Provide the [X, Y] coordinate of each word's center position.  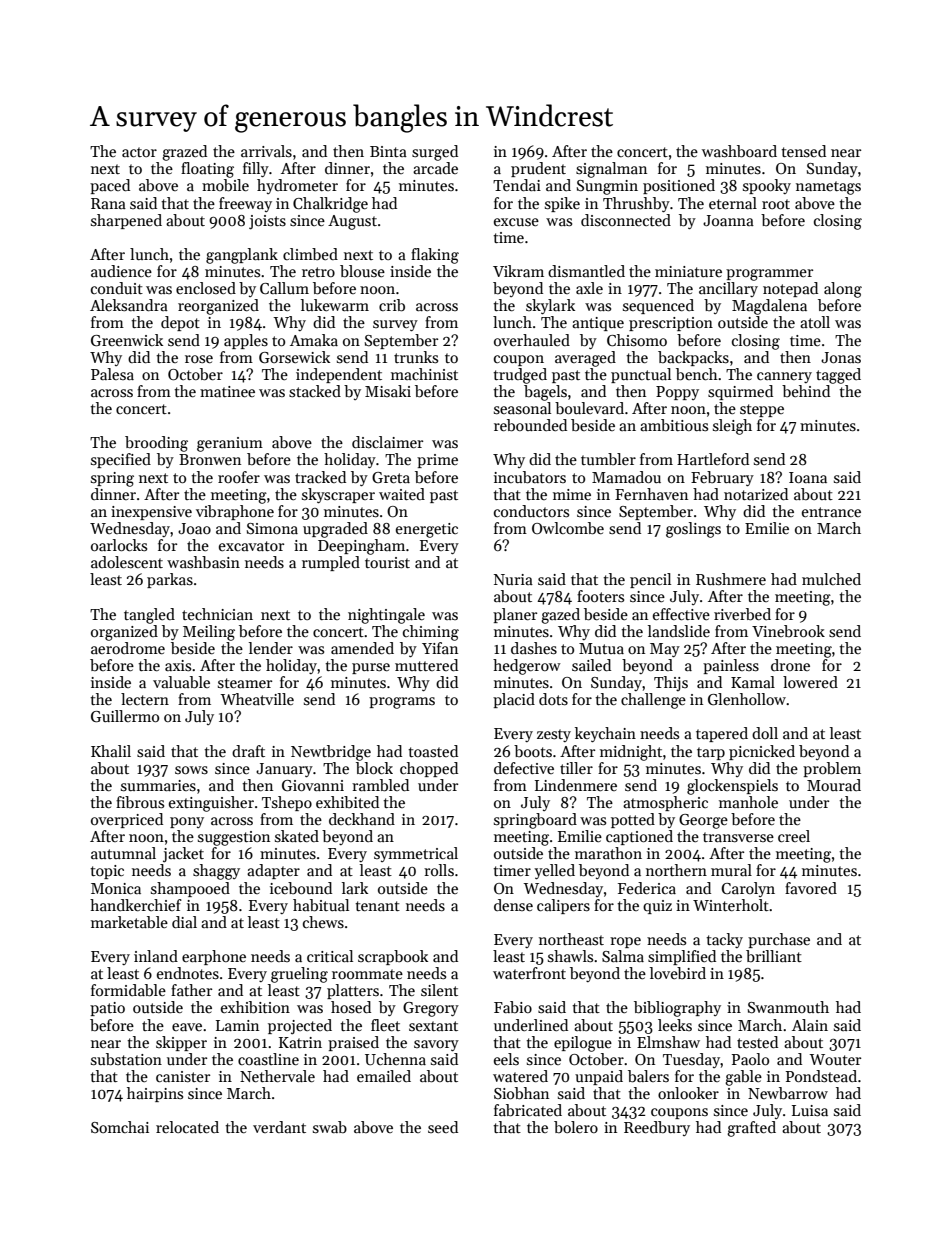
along [843, 290]
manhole [748, 802]
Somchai [120, 1127]
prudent [538, 169]
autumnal [123, 853]
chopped [429, 769]
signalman [611, 170]
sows [191, 770]
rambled [380, 785]
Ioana [808, 477]
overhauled [532, 340]
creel [794, 836]
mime [572, 494]
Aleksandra [129, 305]
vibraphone [235, 512]
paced [110, 186]
